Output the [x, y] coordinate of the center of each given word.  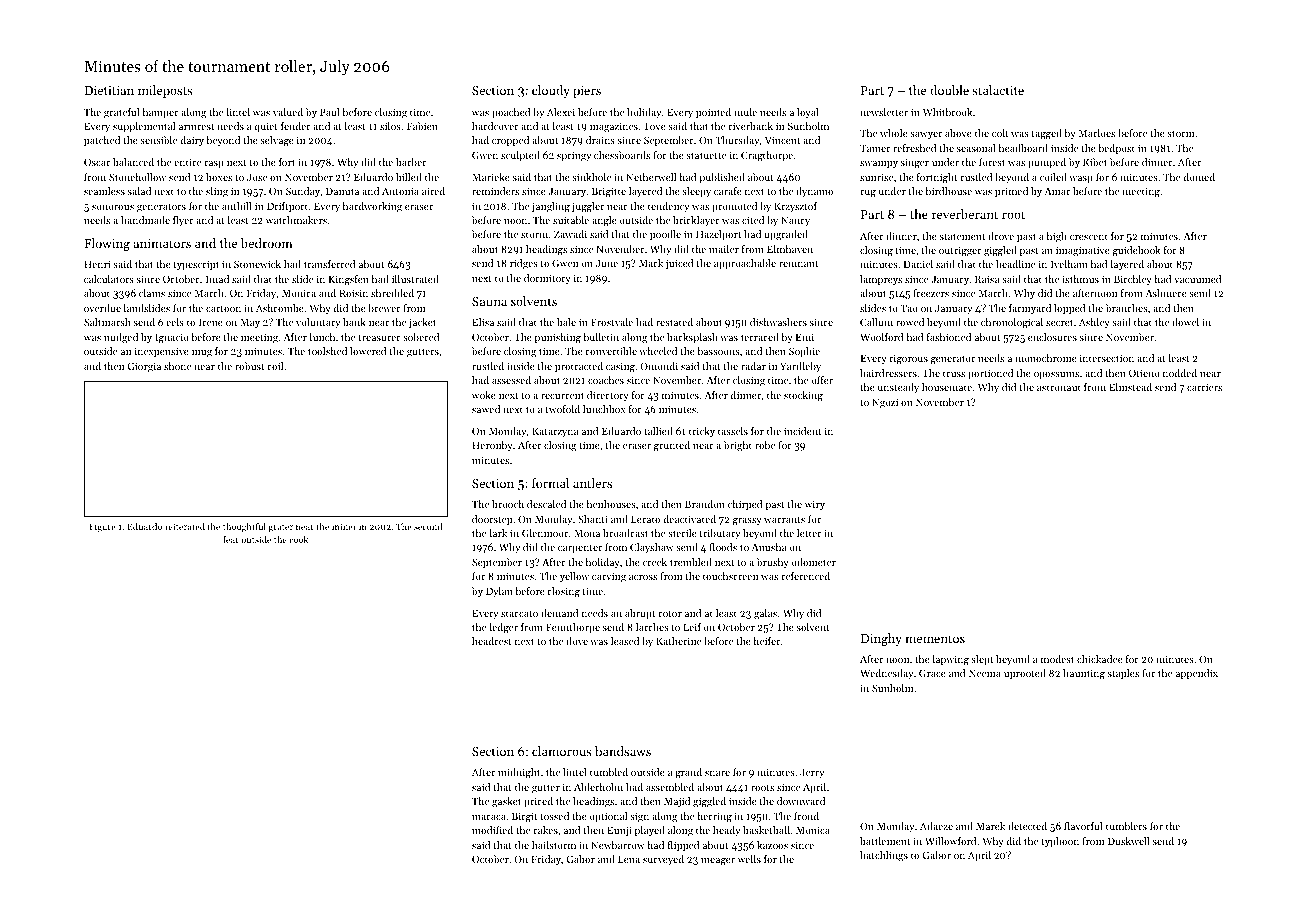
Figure [103, 527]
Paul [330, 112]
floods [723, 547]
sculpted [520, 156]
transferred [329, 264]
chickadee [1100, 659]
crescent [1089, 237]
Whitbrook [947, 112]
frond [806, 816]
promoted [734, 207]
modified [492, 830]
